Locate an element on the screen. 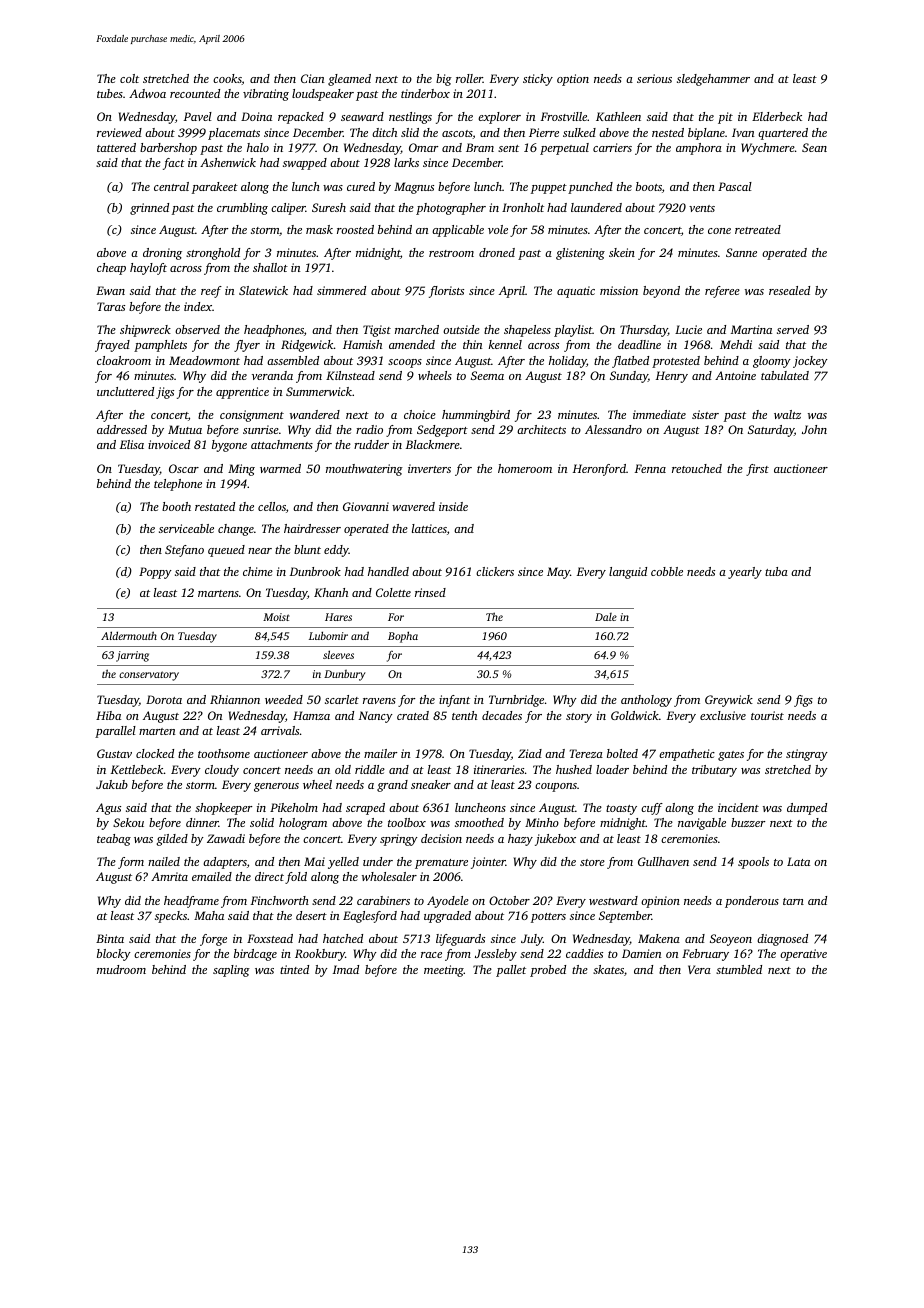 The height and width of the screenshot is (1308, 924). serious is located at coordinates (654, 78).
